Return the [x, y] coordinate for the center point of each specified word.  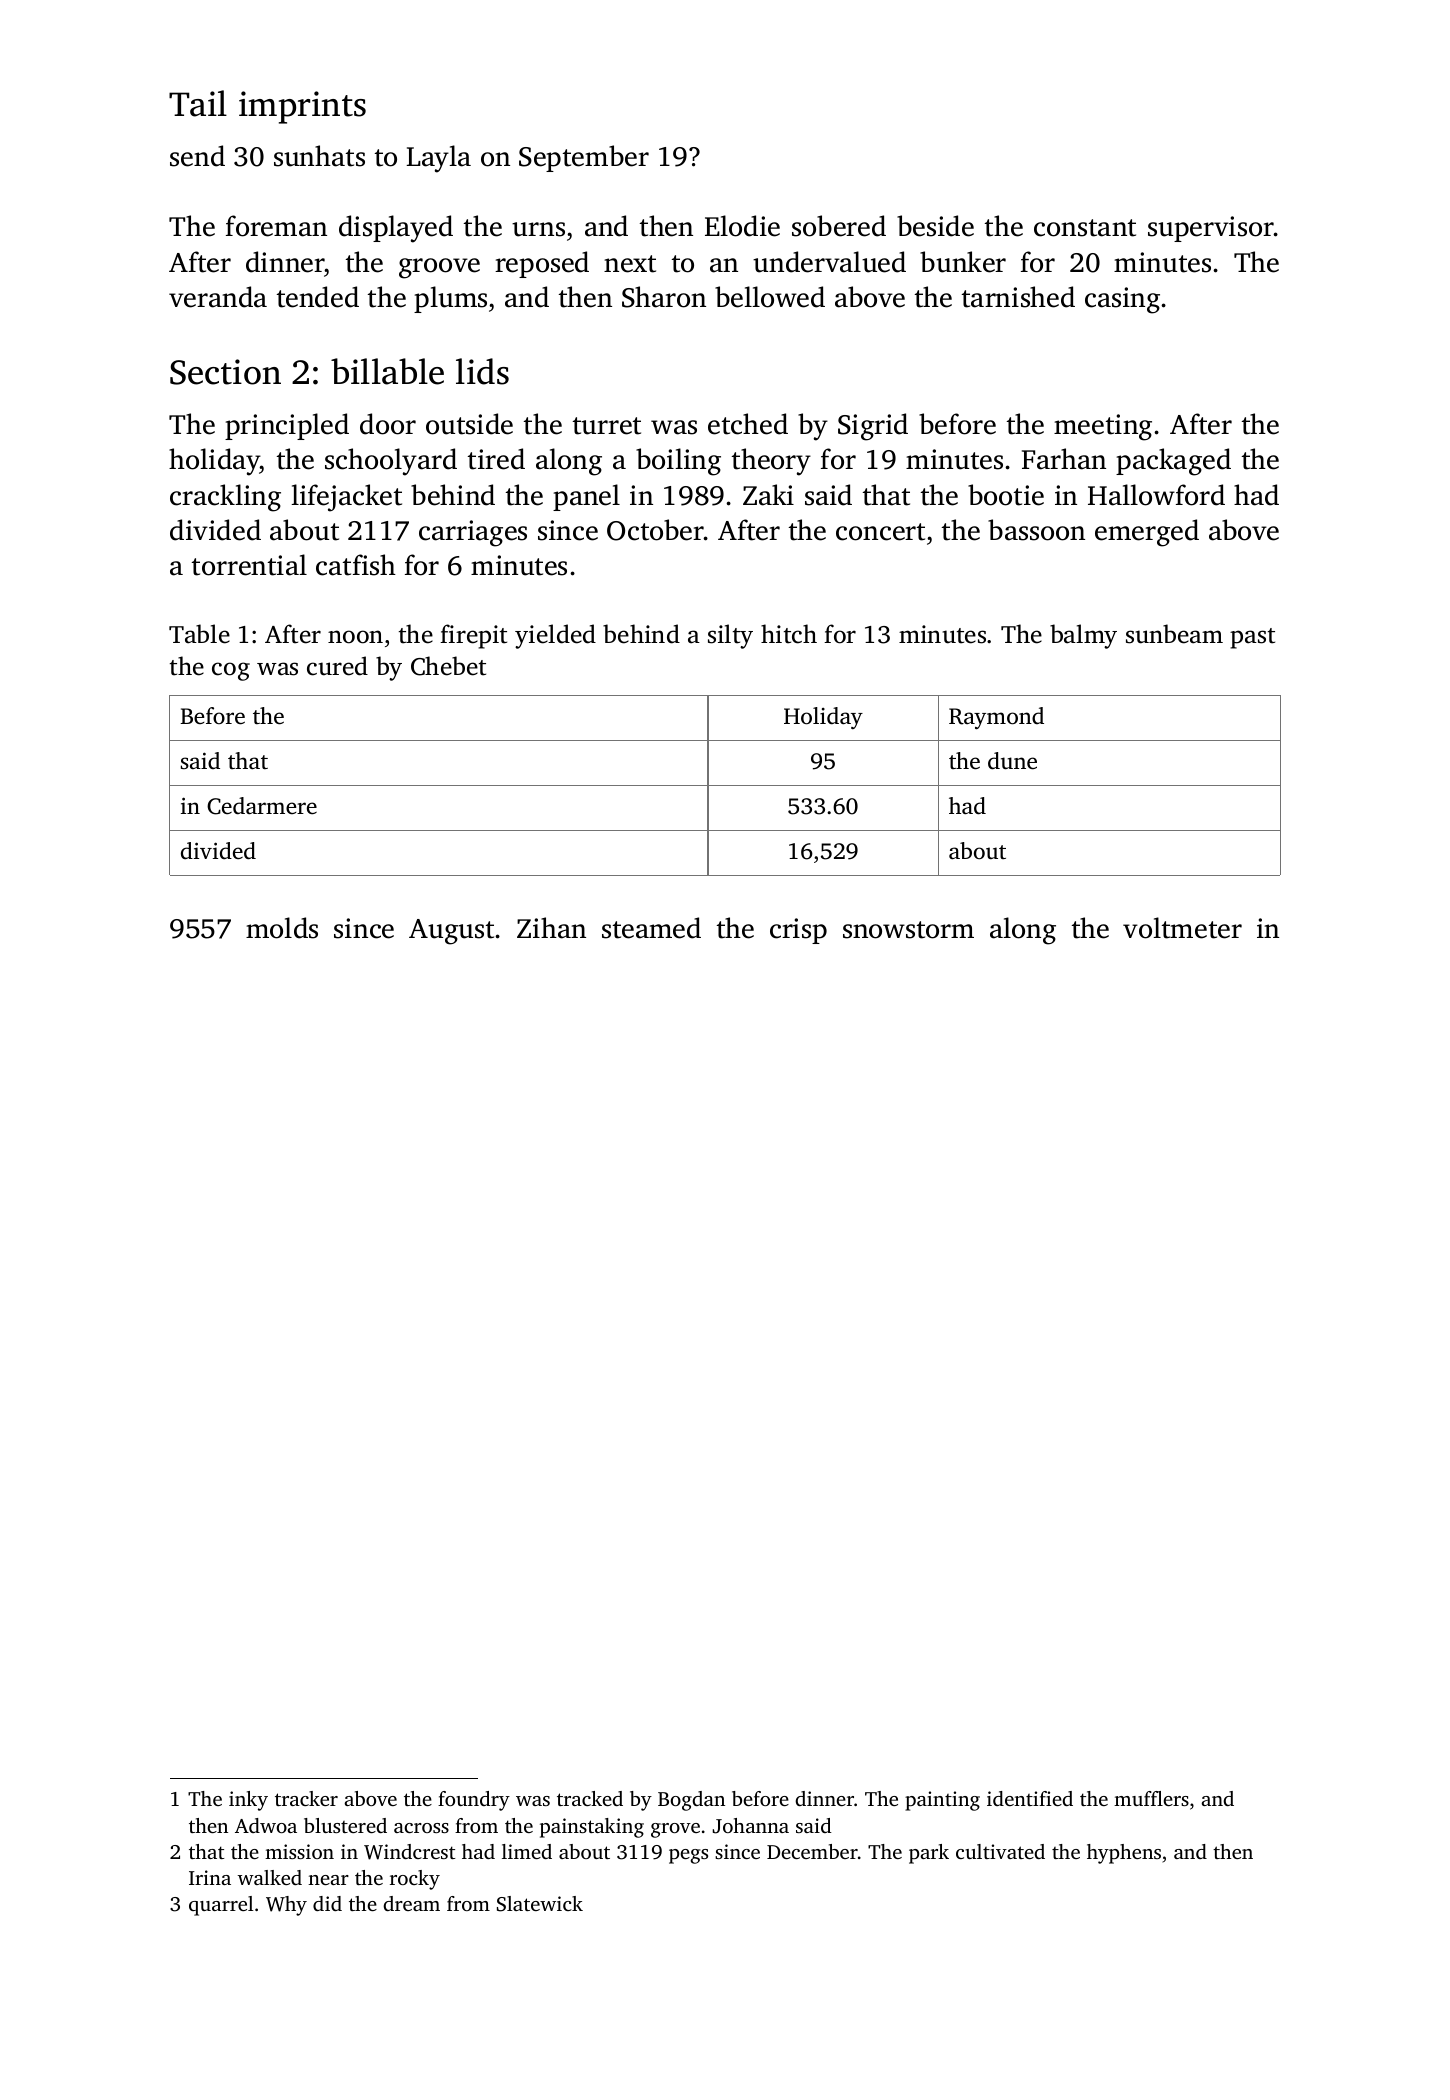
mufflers [1151, 1798]
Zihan [551, 928]
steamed [651, 928]
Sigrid [873, 427]
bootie [1006, 495]
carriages [473, 533]
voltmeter [1182, 928]
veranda [218, 297]
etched [748, 424]
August [452, 932]
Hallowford [1156, 495]
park [929, 1854]
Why [286, 1906]
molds [282, 928]
